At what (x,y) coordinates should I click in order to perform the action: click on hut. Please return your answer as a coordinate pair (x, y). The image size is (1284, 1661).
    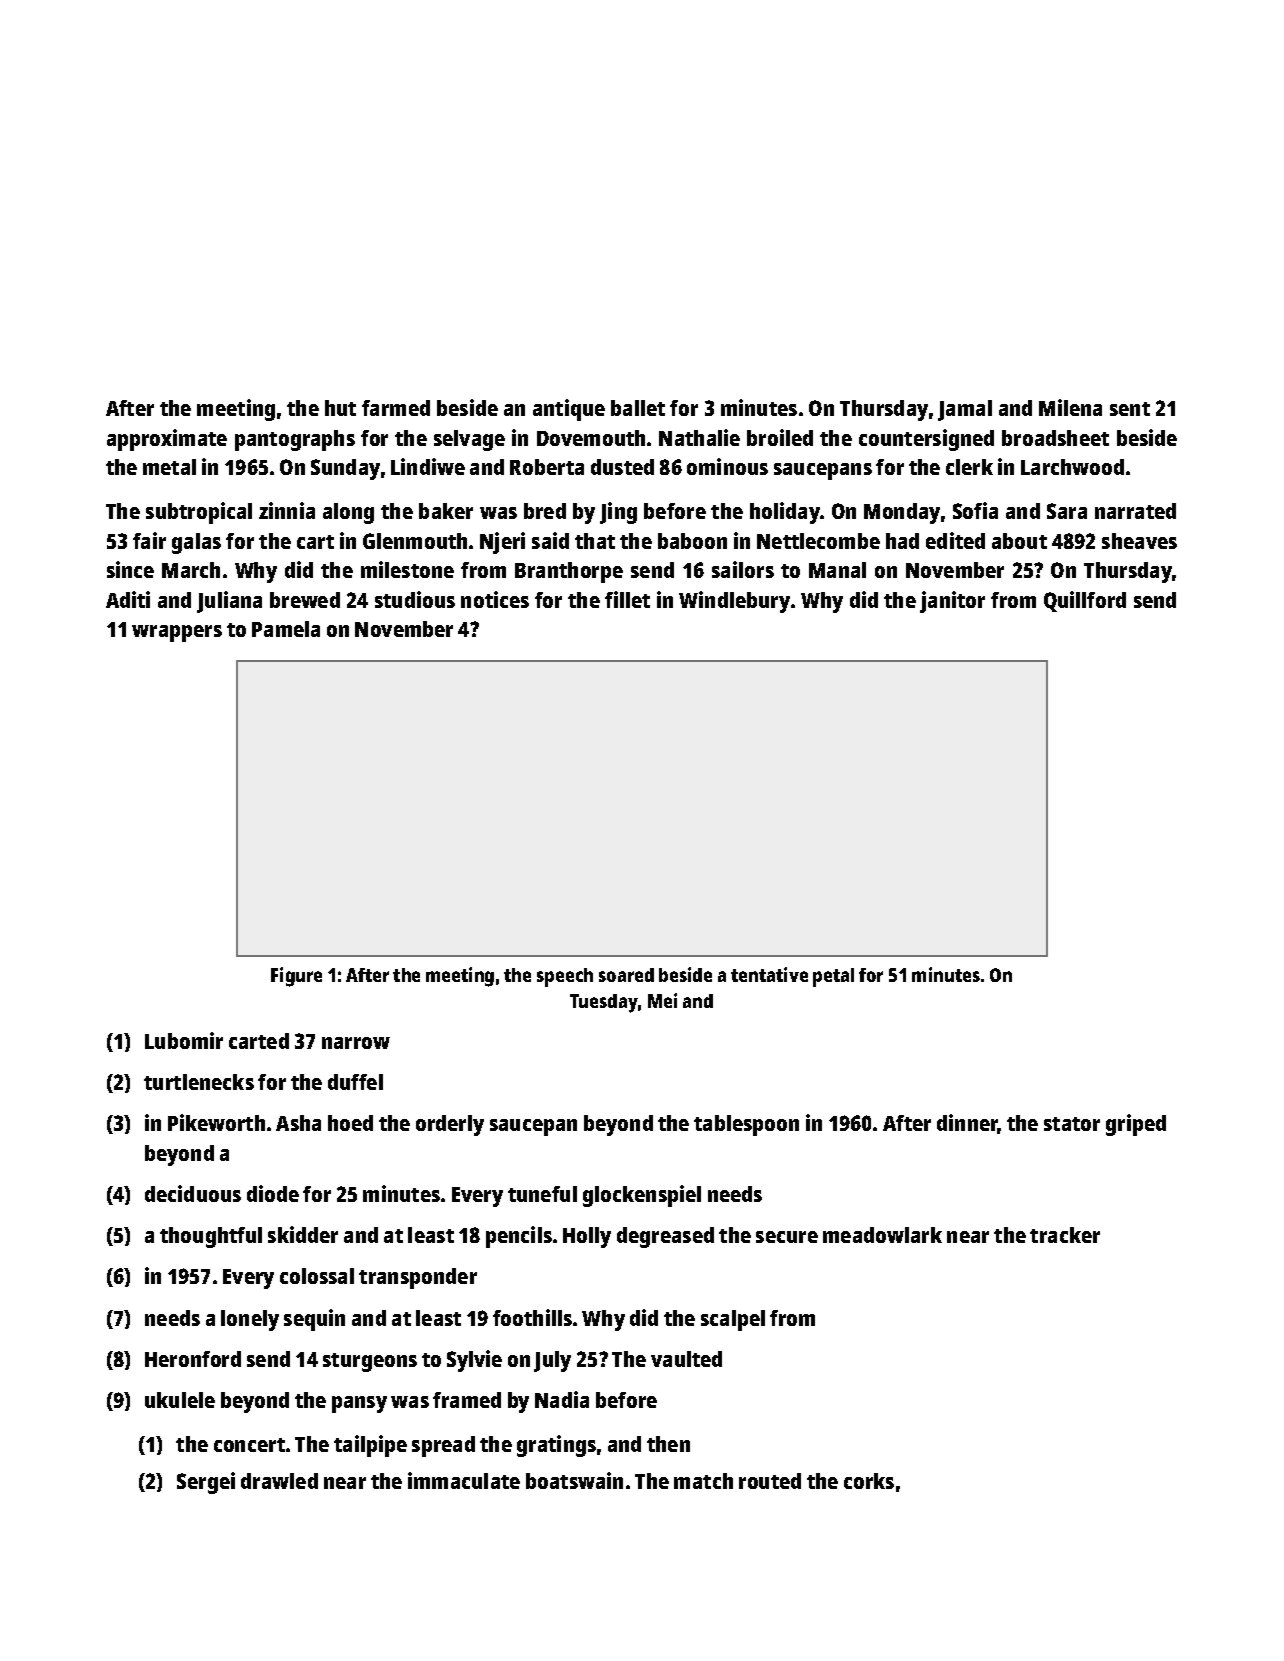
    Looking at the image, I should click on (340, 408).
